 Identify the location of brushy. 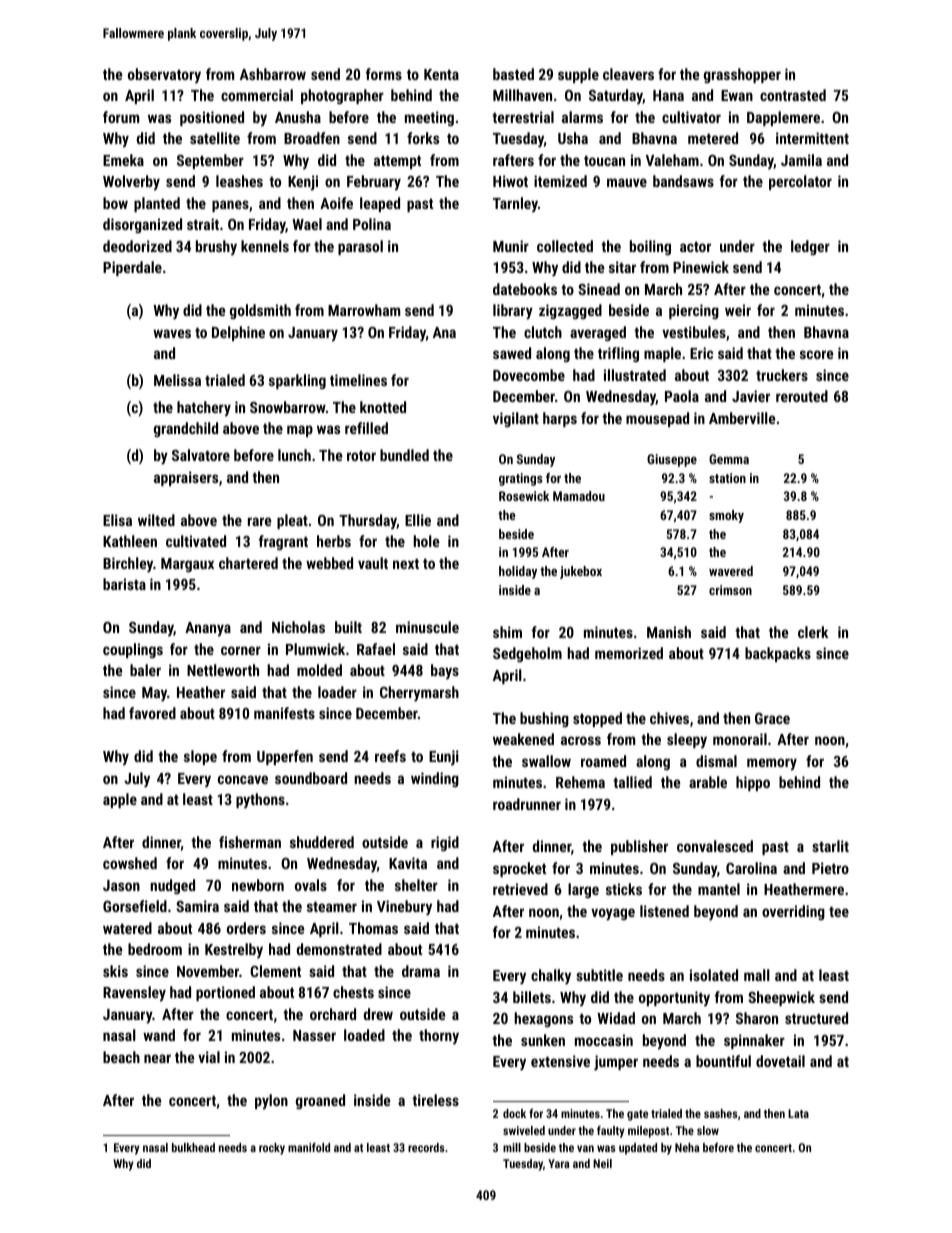
(216, 248).
